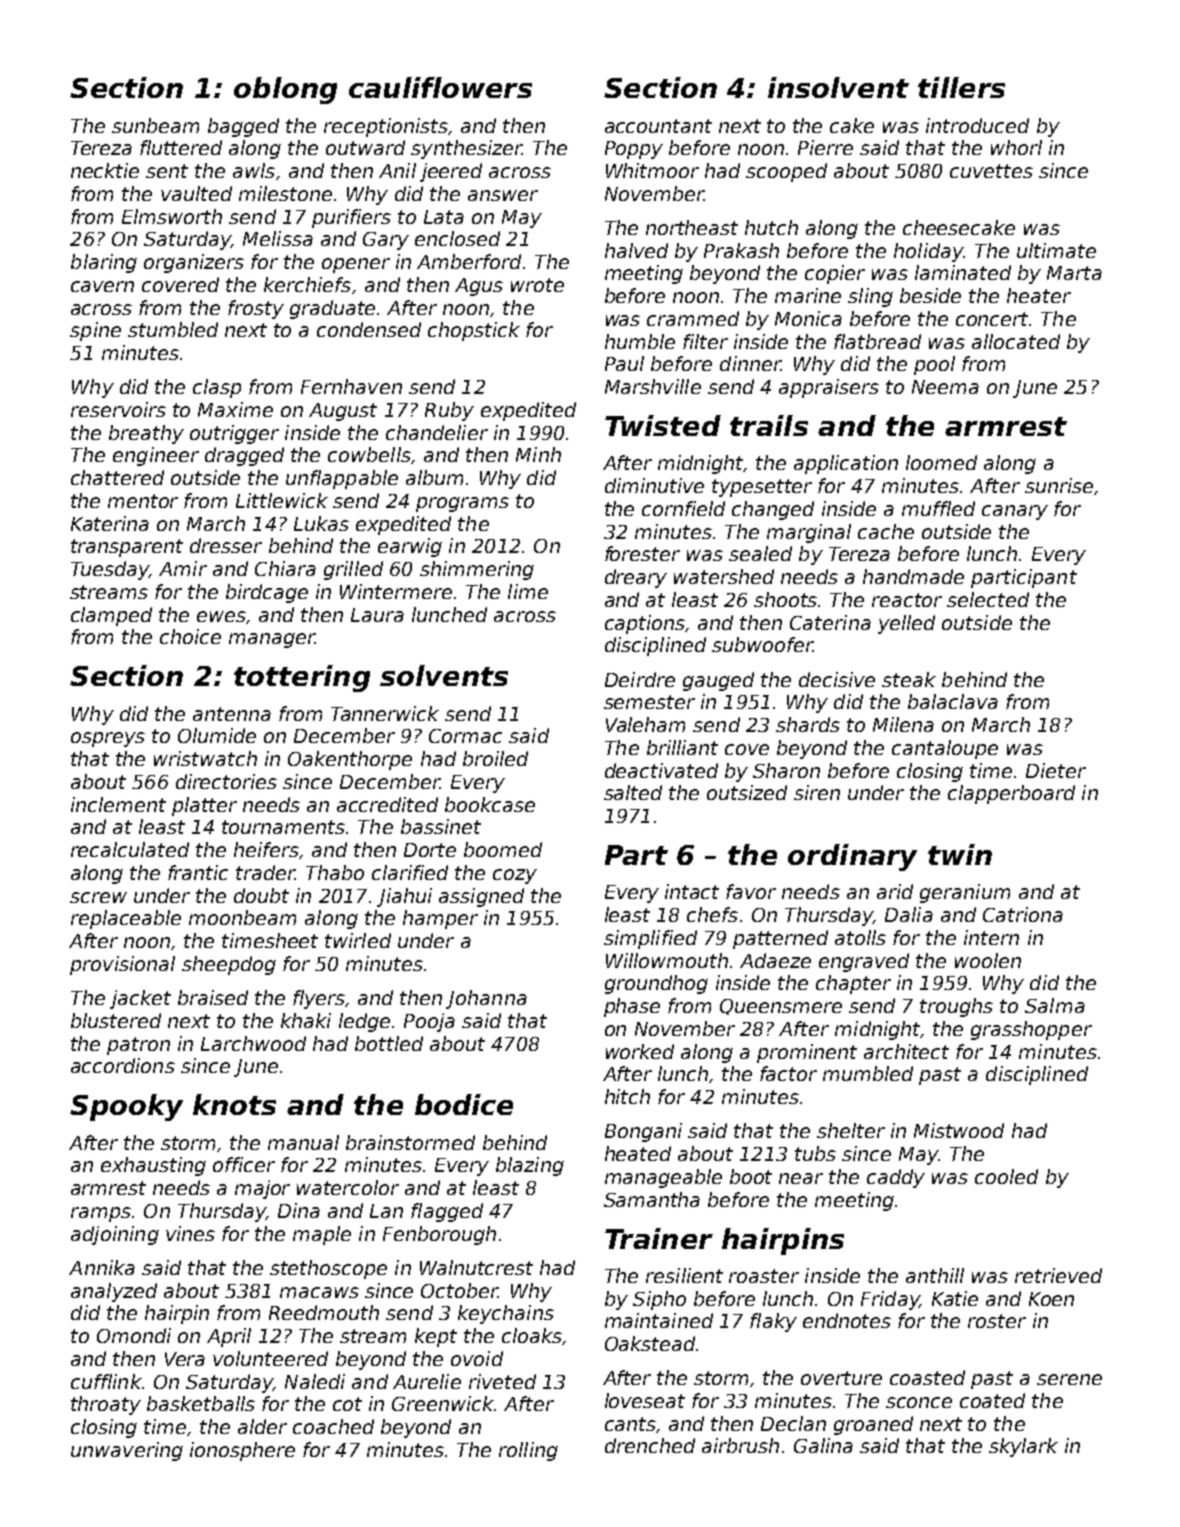 This screenshot has width=1180, height=1527. I want to click on frantic, so click(198, 872).
